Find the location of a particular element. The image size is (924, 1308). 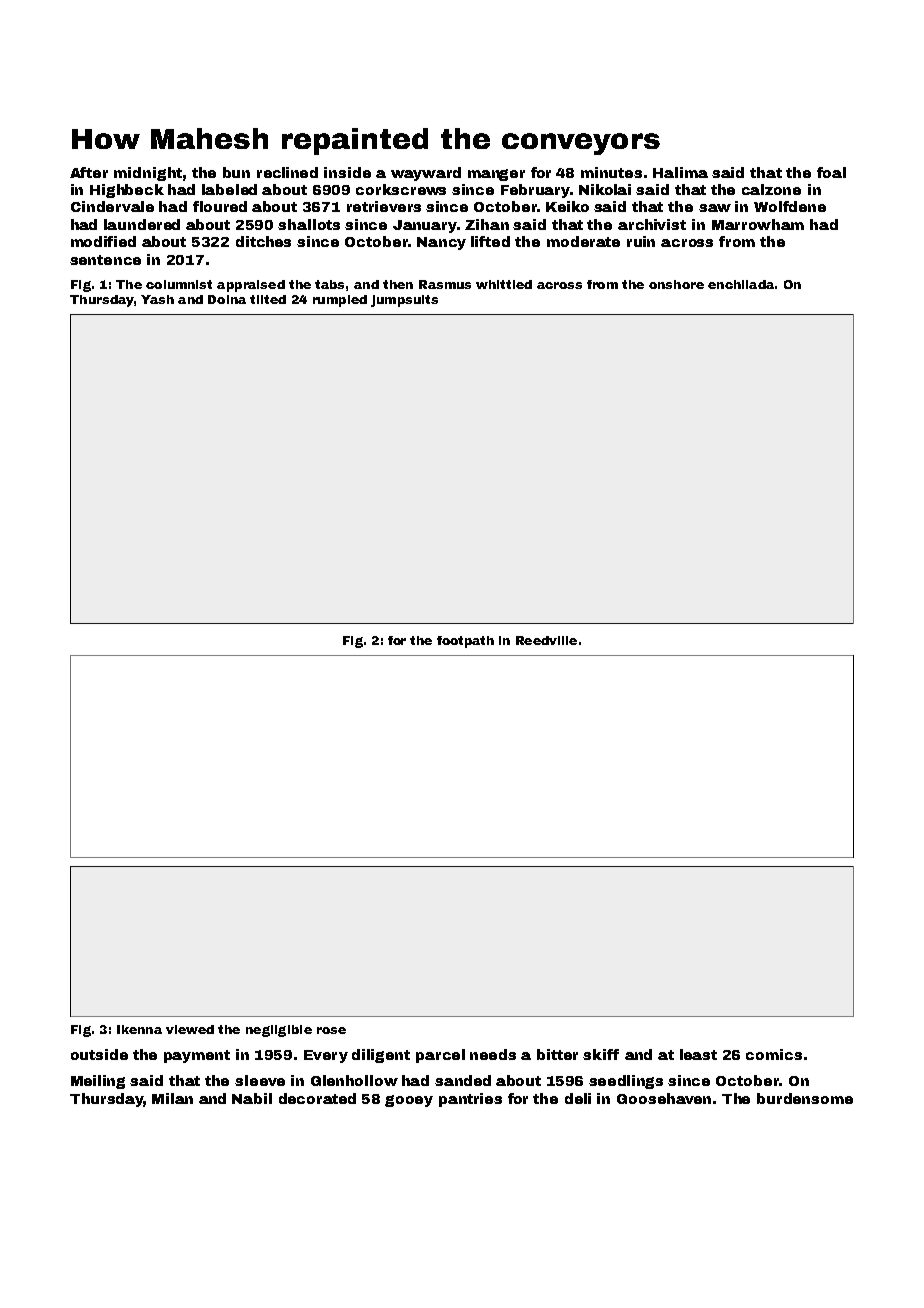

inside is located at coordinates (347, 172).
